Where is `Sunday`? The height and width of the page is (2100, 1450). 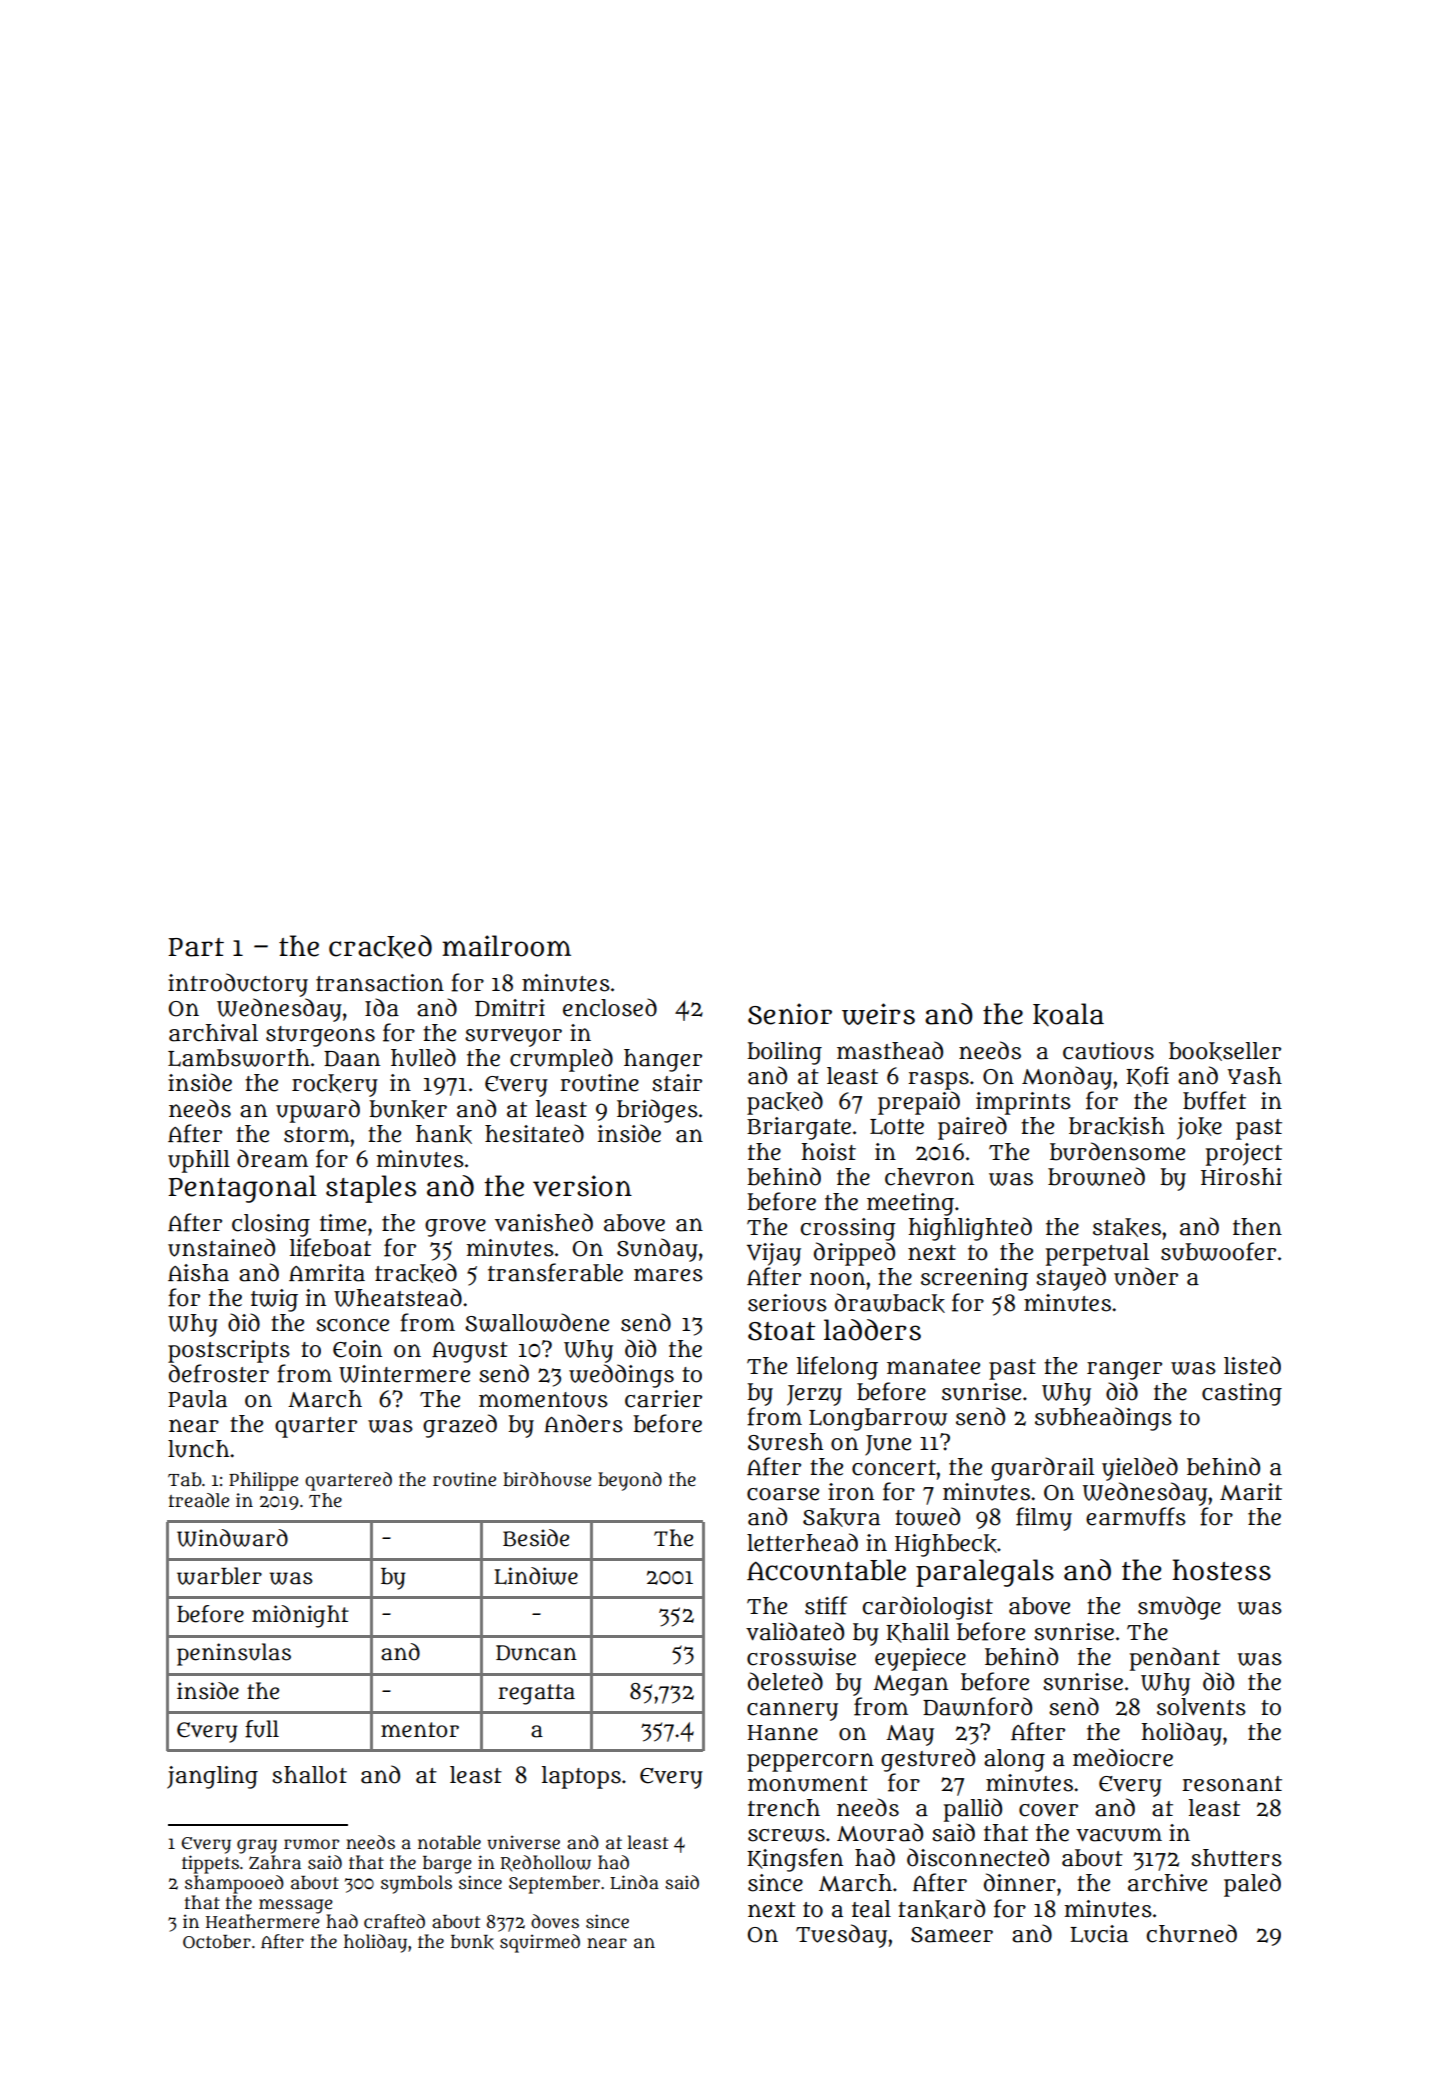
Sunday is located at coordinates (657, 1250).
